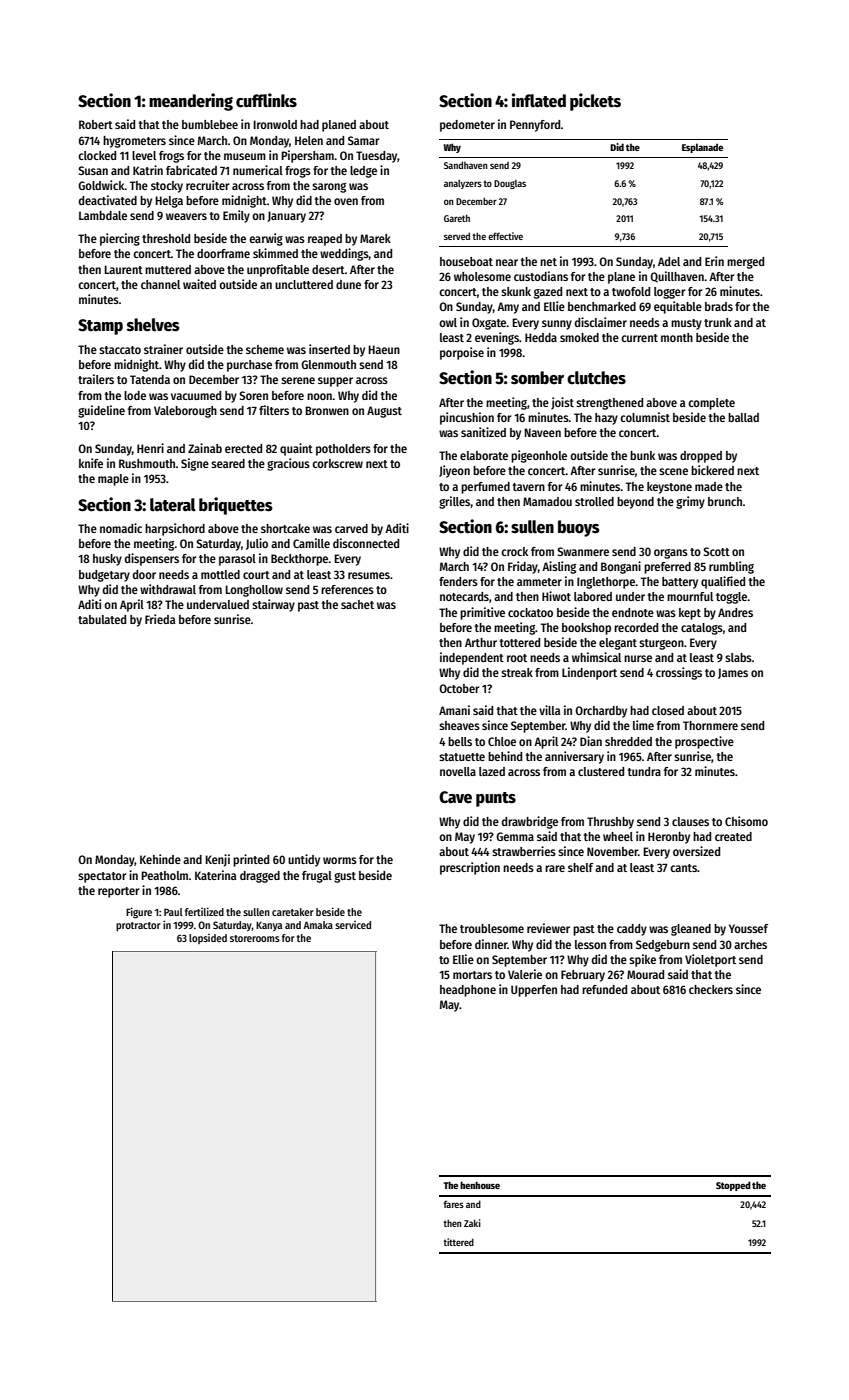 The height and width of the screenshot is (1400, 849). I want to click on buoys, so click(579, 528).
